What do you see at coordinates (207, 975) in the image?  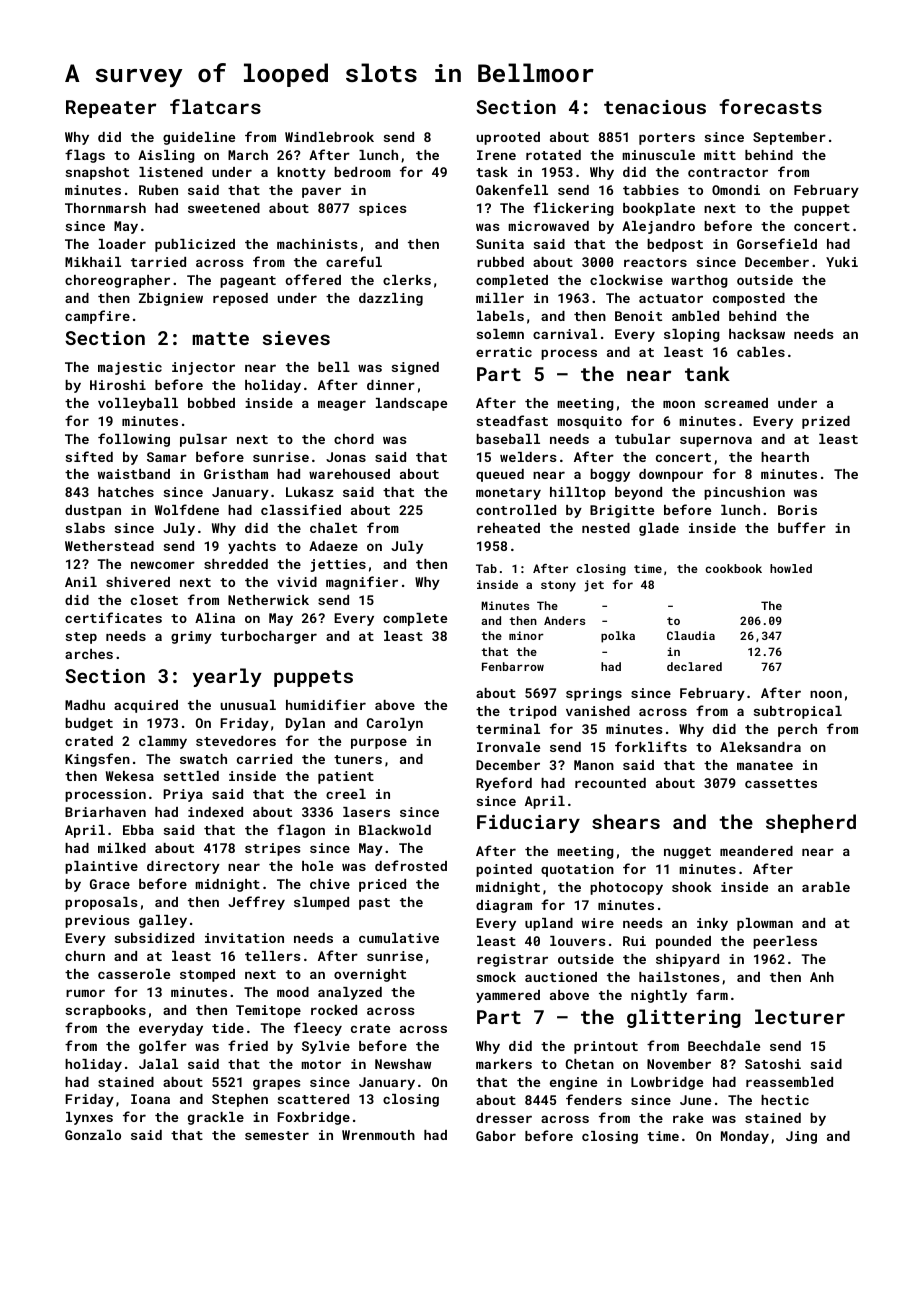 I see `stomped` at bounding box center [207, 975].
